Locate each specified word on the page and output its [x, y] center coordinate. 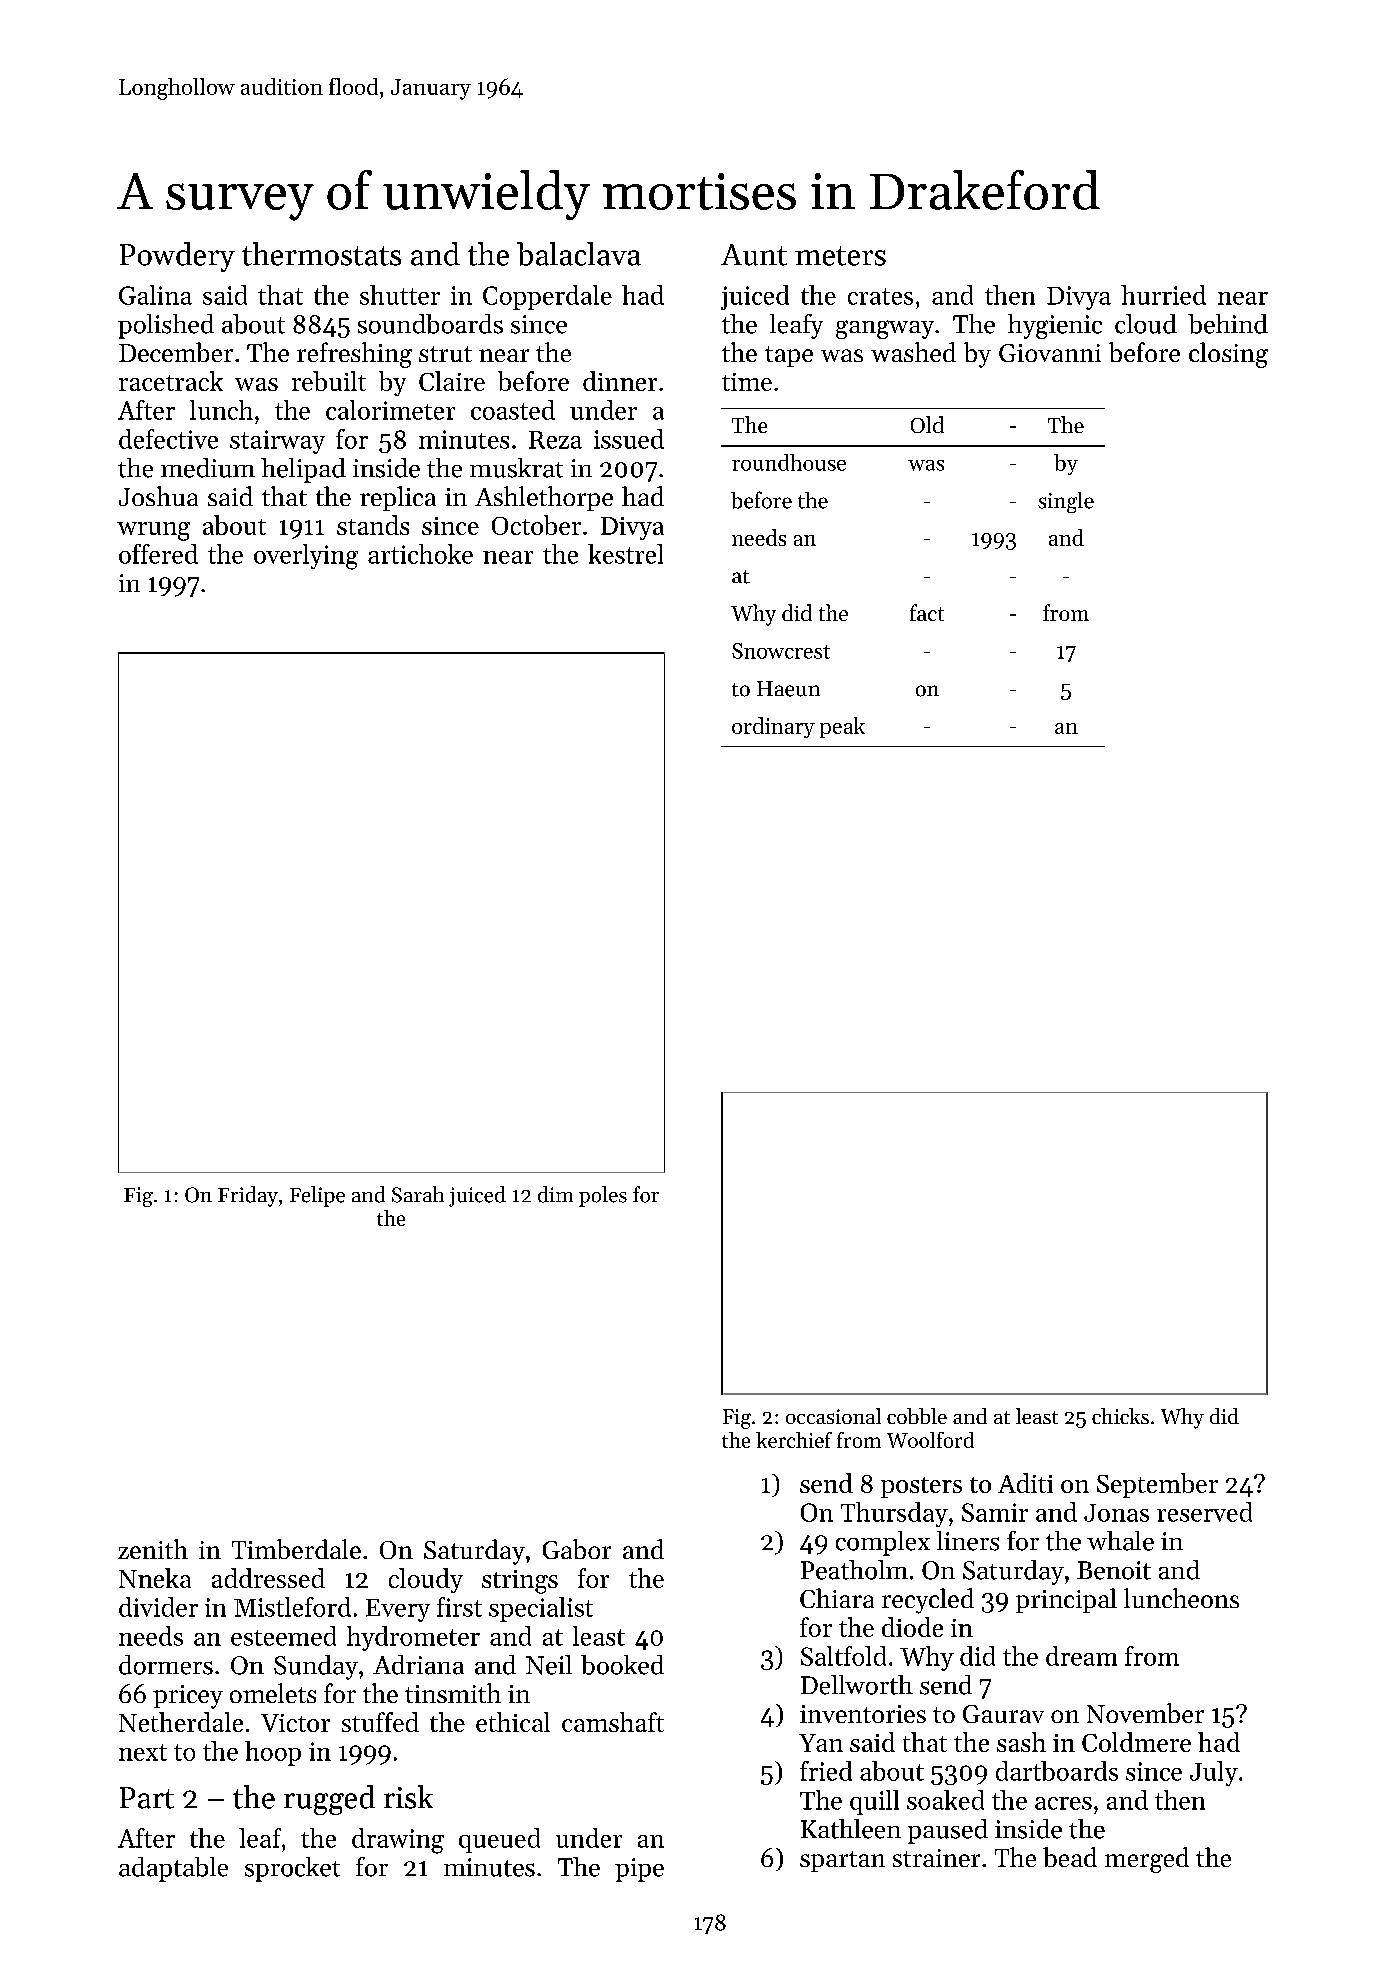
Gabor [577, 1549]
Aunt [754, 255]
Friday [248, 1196]
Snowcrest [781, 651]
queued [499, 1840]
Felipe [317, 1196]
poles [603, 1196]
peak [842, 727]
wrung [153, 531]
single [1066, 502]
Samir [995, 1512]
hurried [1163, 295]
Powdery [177, 257]
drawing [398, 1841]
